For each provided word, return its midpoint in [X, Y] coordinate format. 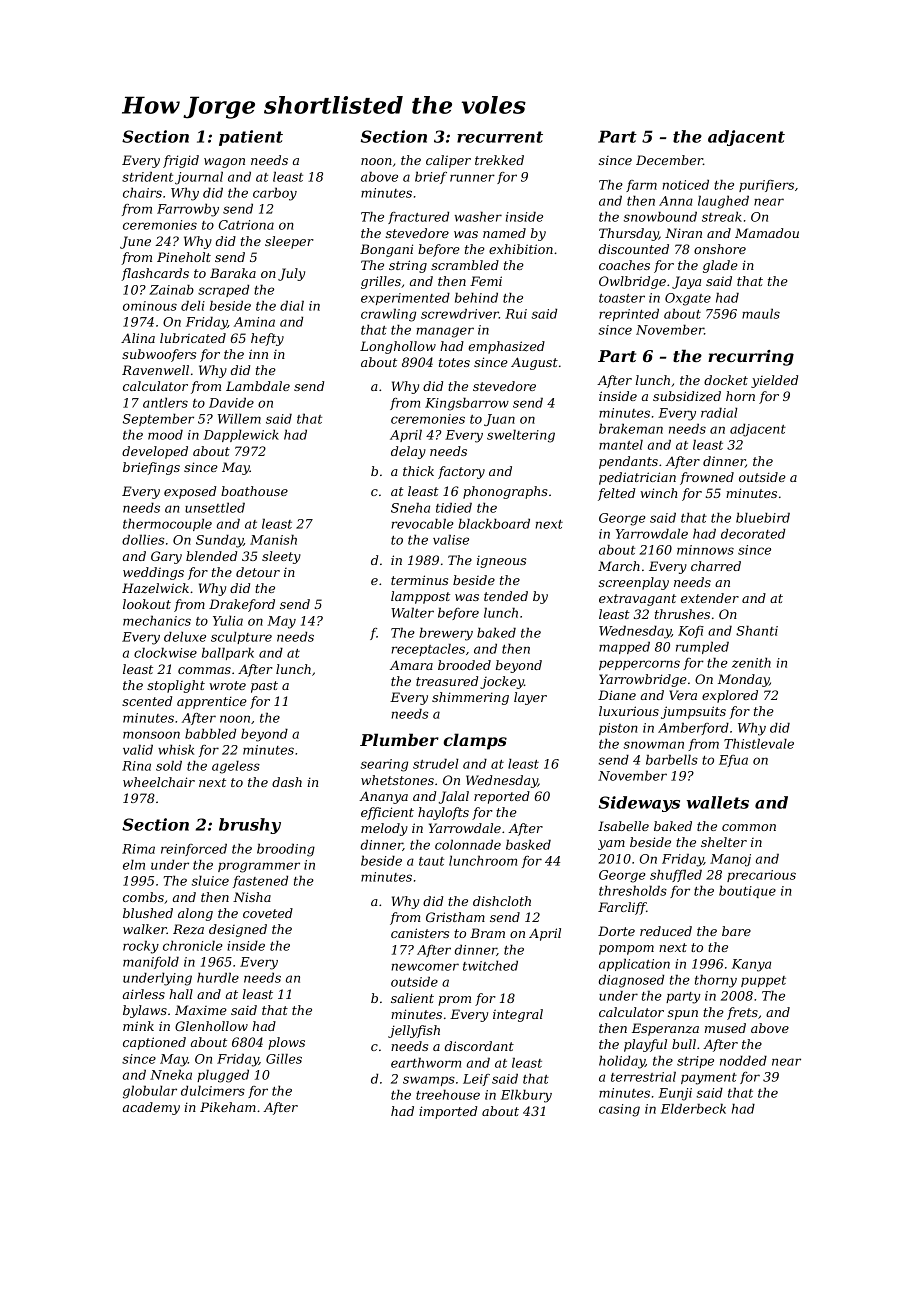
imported [448, 1112]
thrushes [682, 614]
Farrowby [188, 210]
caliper [448, 161]
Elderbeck [693, 1108]
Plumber [399, 739]
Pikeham [228, 1107]
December [669, 160]
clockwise [165, 652]
